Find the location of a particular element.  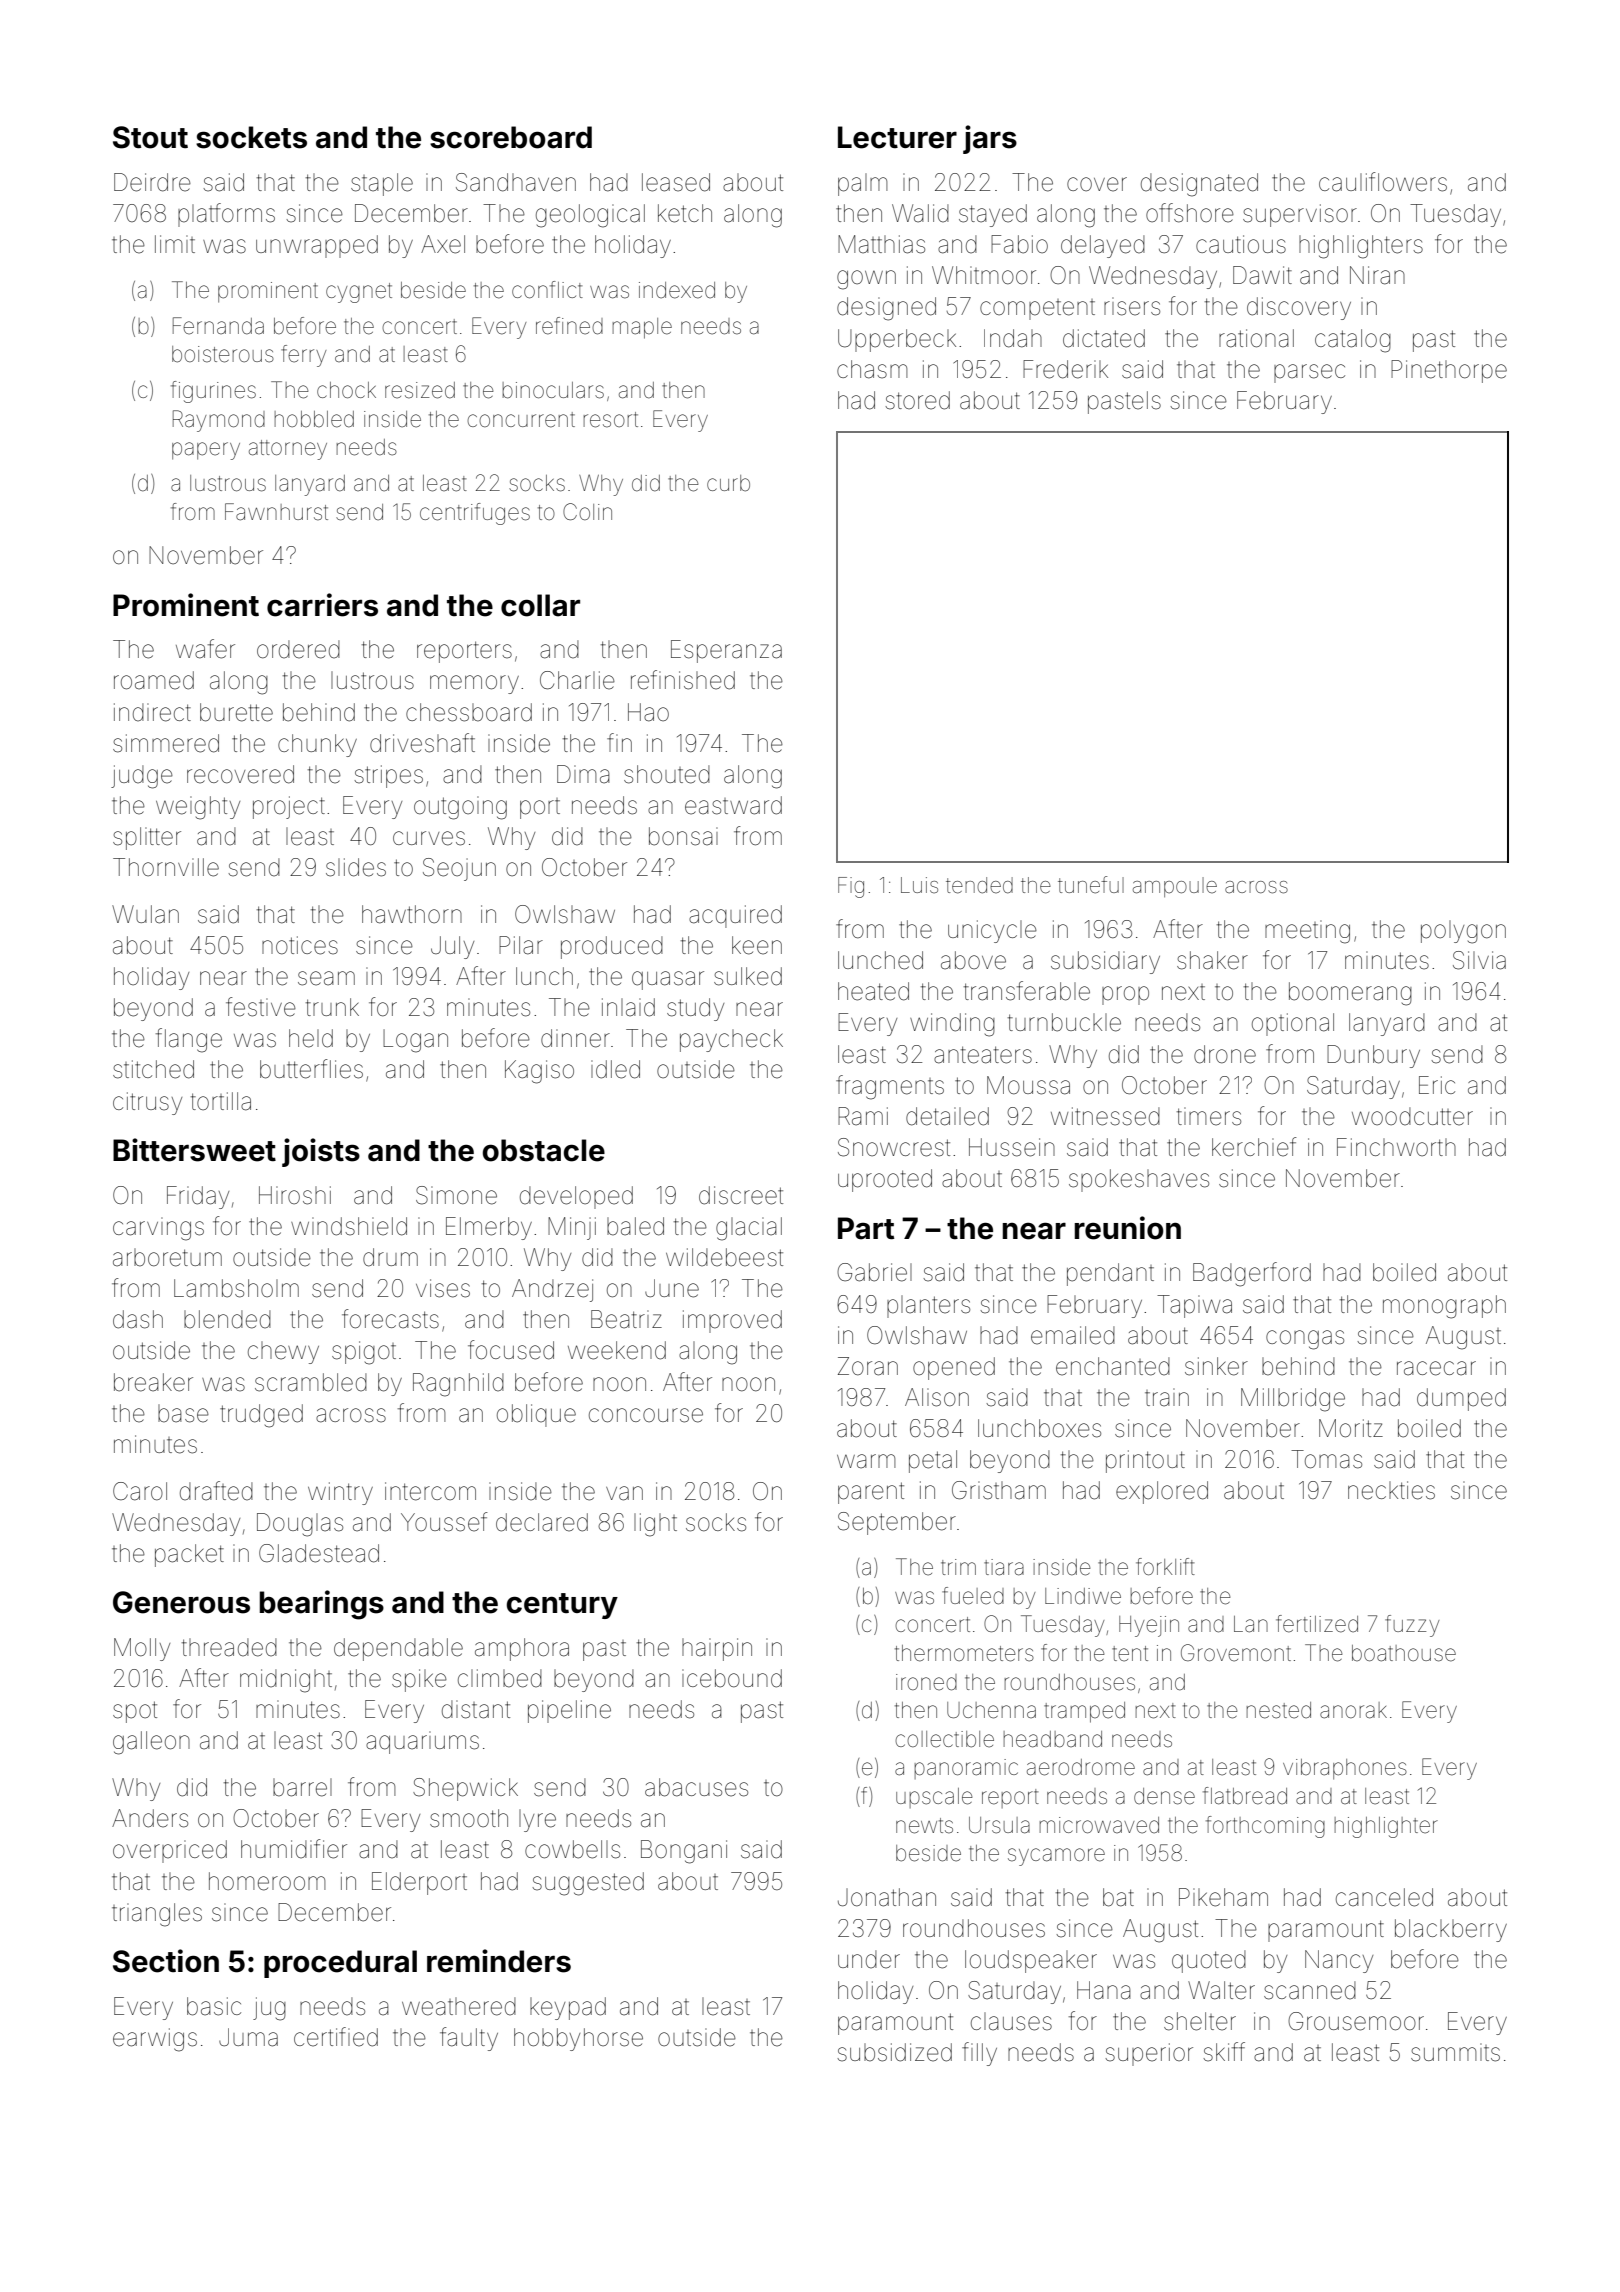

scoreboard is located at coordinates (511, 137).
